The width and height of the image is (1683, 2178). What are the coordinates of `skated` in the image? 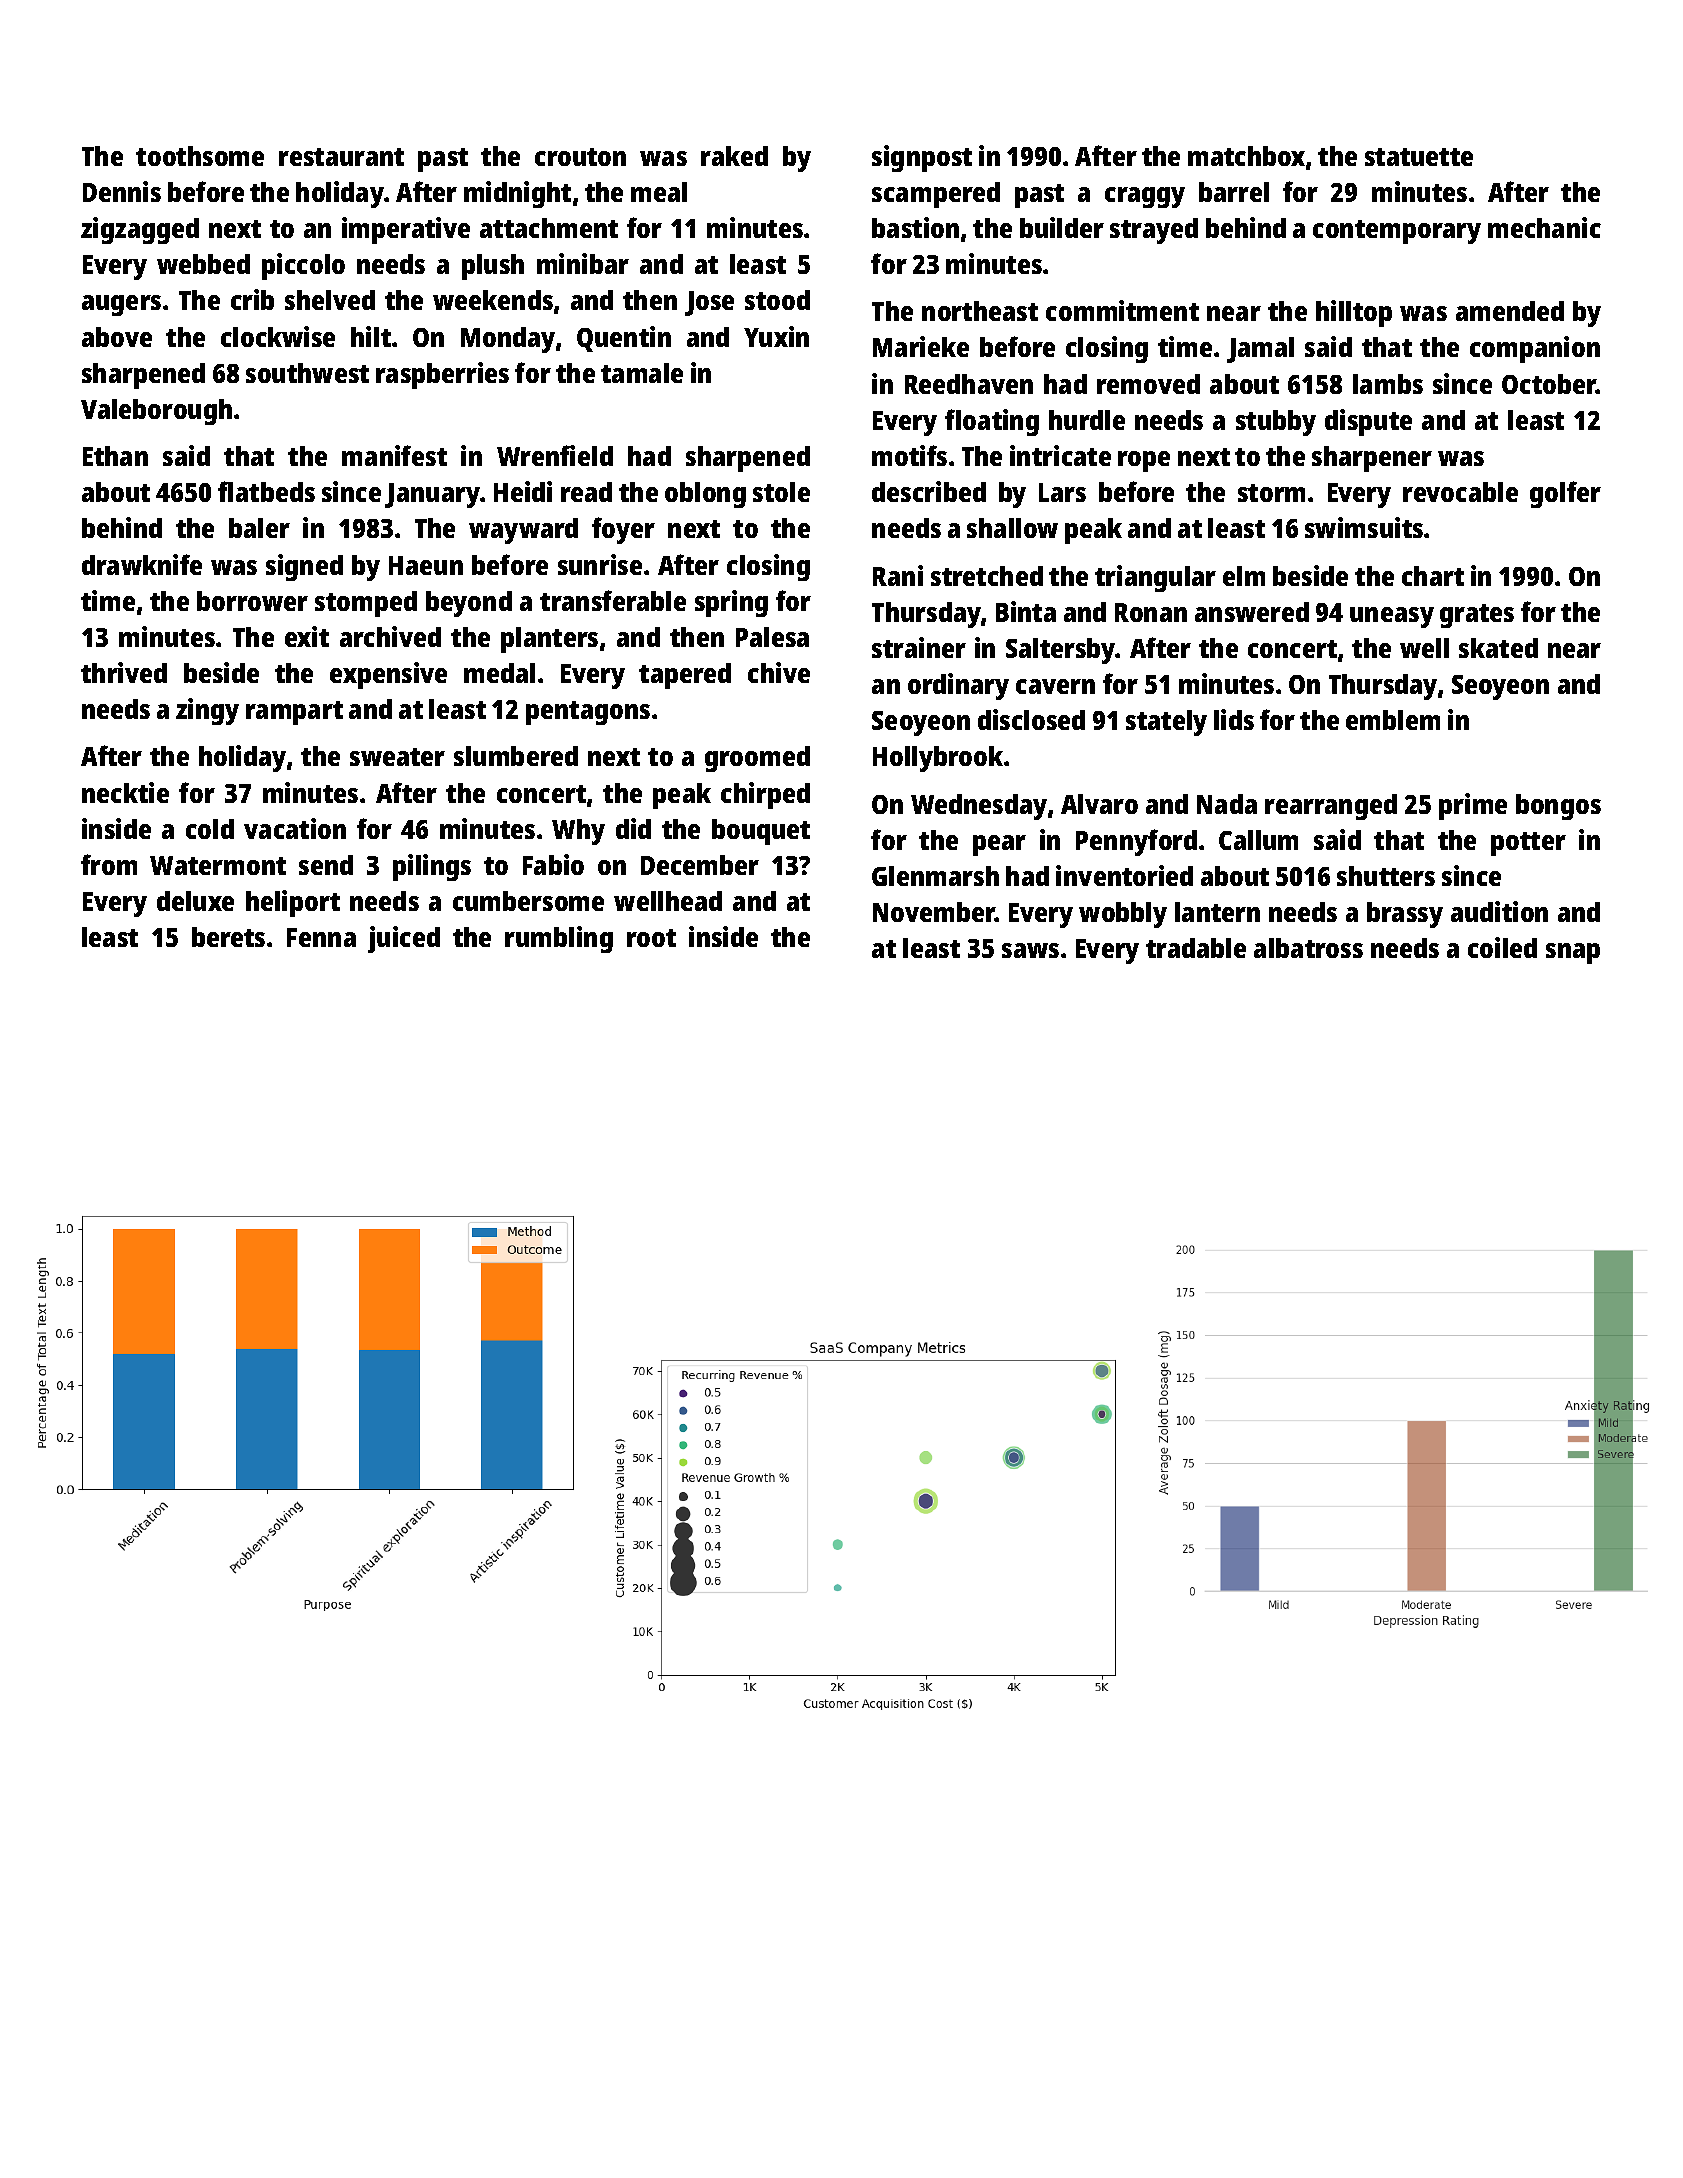 It's located at (1498, 648).
